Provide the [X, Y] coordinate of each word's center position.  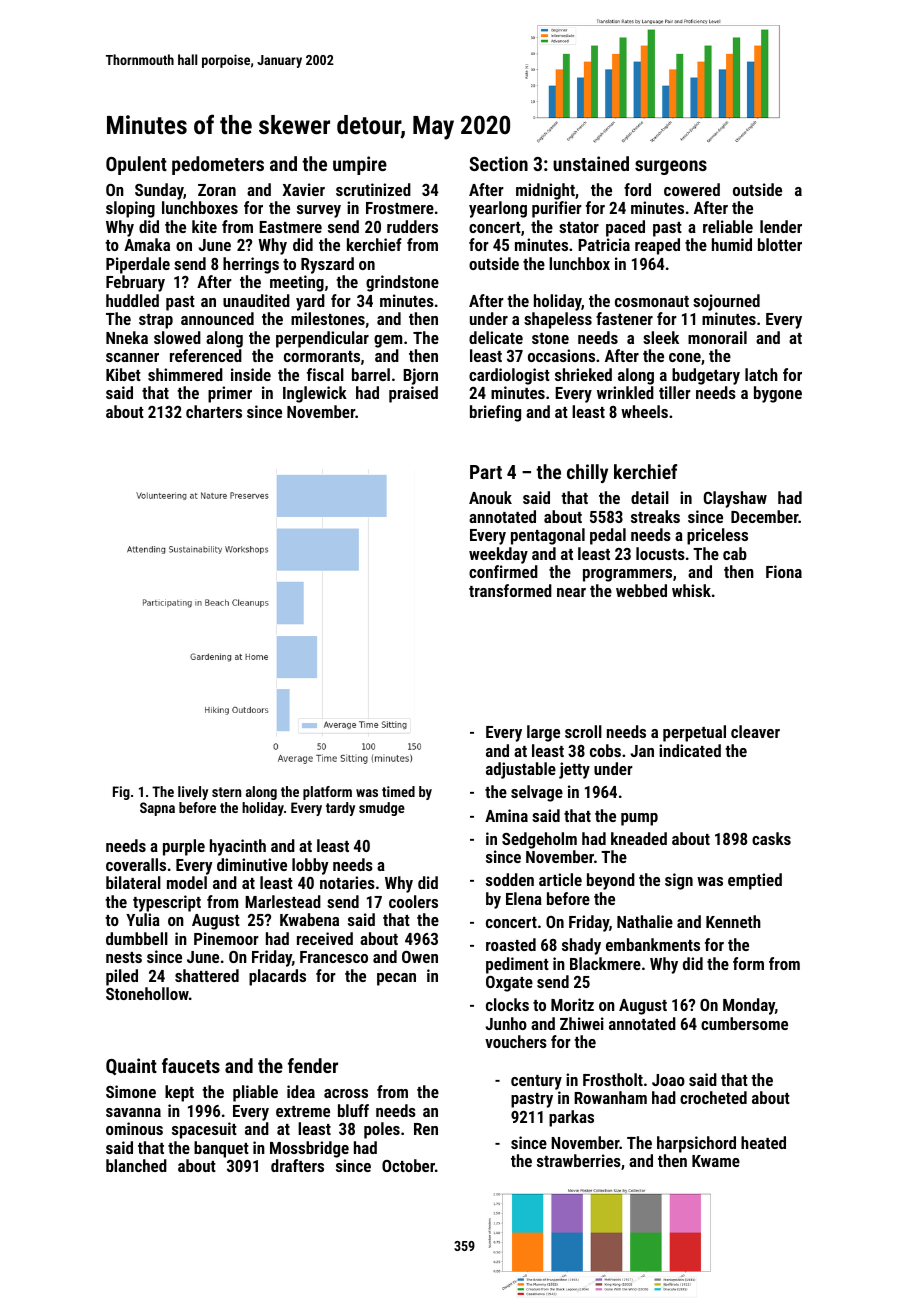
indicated [690, 750]
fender [313, 1065]
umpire [360, 165]
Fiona [784, 571]
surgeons [671, 167]
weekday [498, 555]
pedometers [218, 165]
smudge [382, 809]
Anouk [490, 497]
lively [193, 793]
